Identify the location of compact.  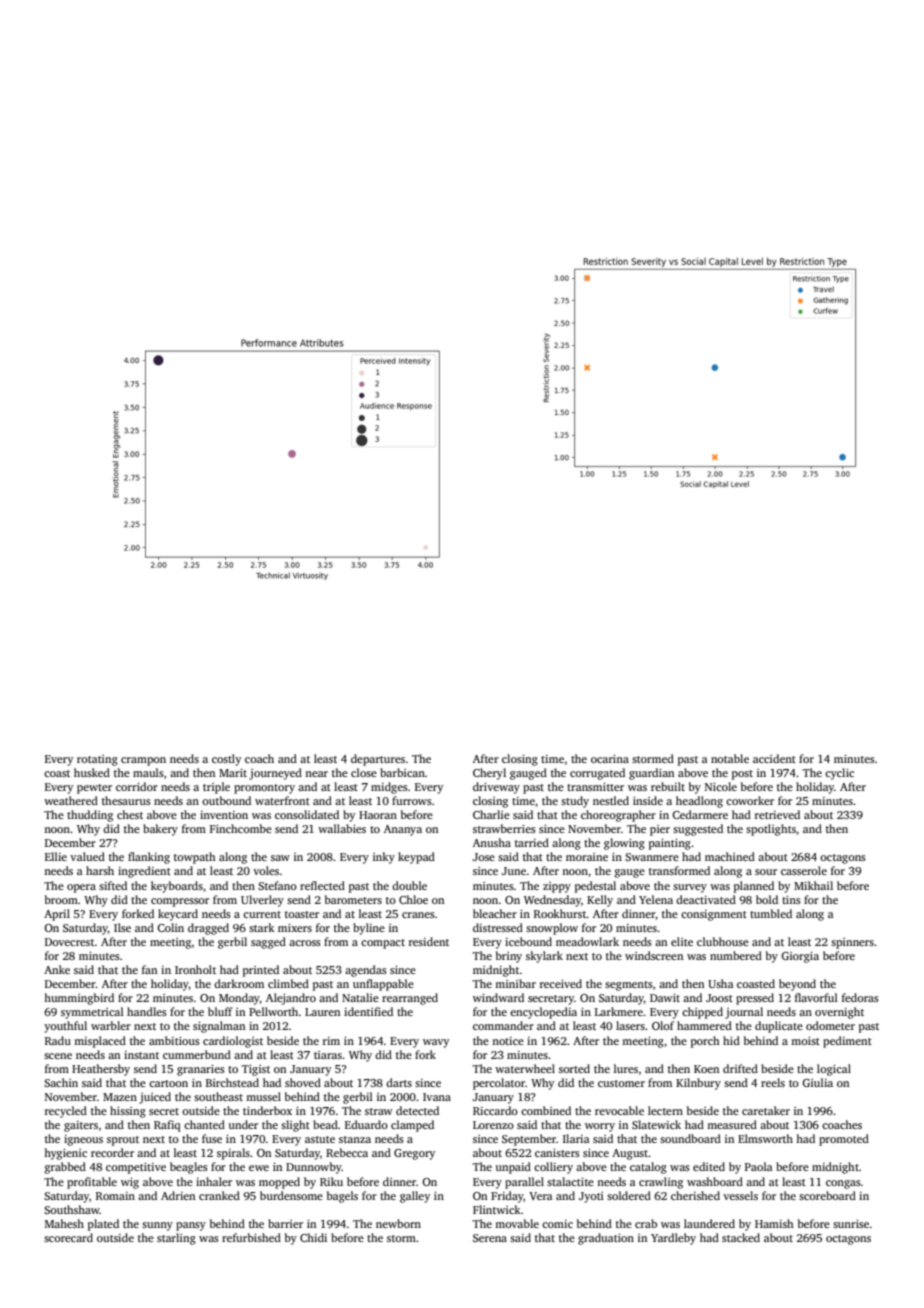
(383, 944).
